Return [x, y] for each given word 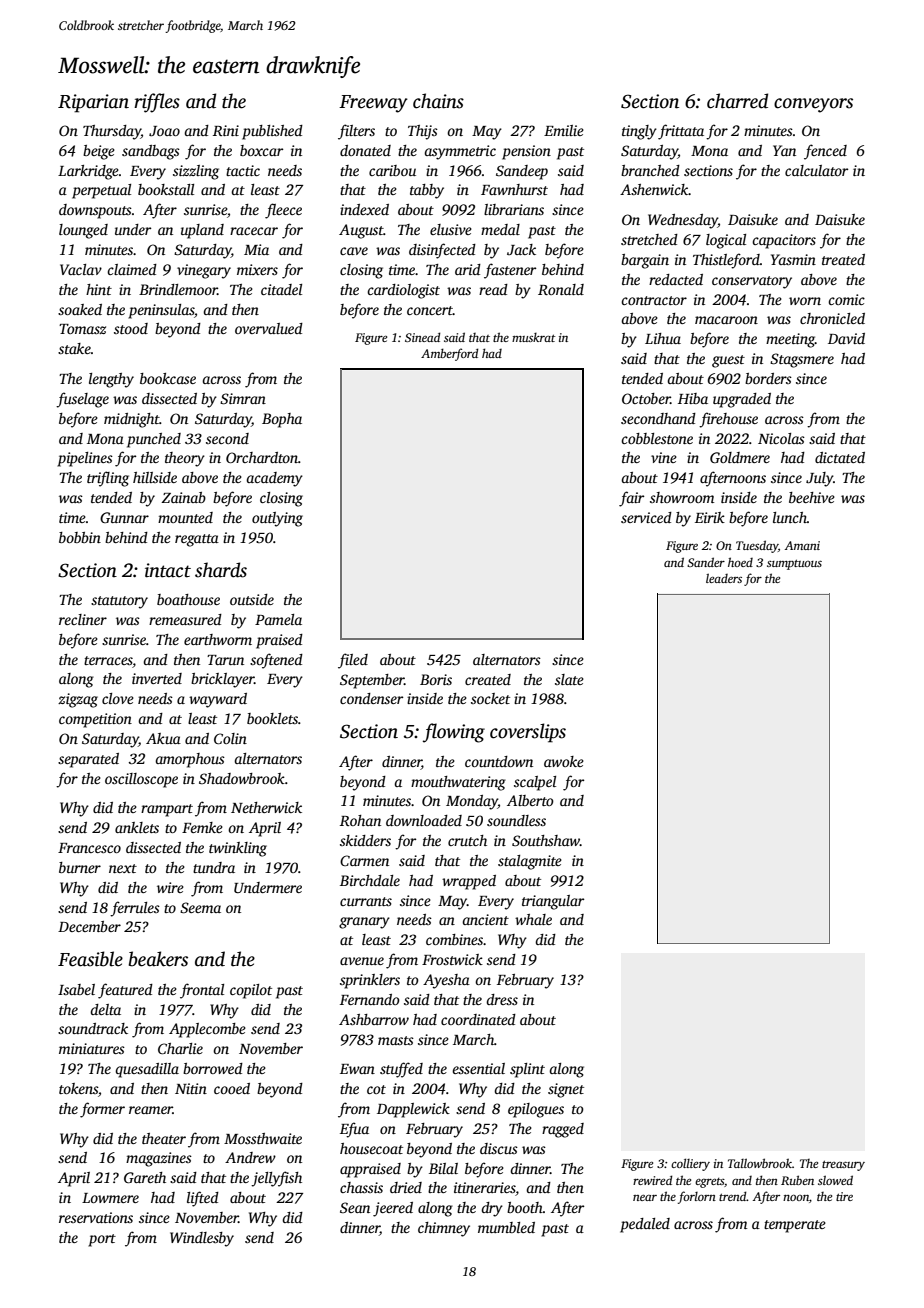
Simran [243, 398]
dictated [840, 457]
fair [631, 499]
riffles [157, 103]
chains [438, 101]
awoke [564, 761]
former [102, 1110]
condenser [371, 698]
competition [95, 720]
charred [737, 101]
